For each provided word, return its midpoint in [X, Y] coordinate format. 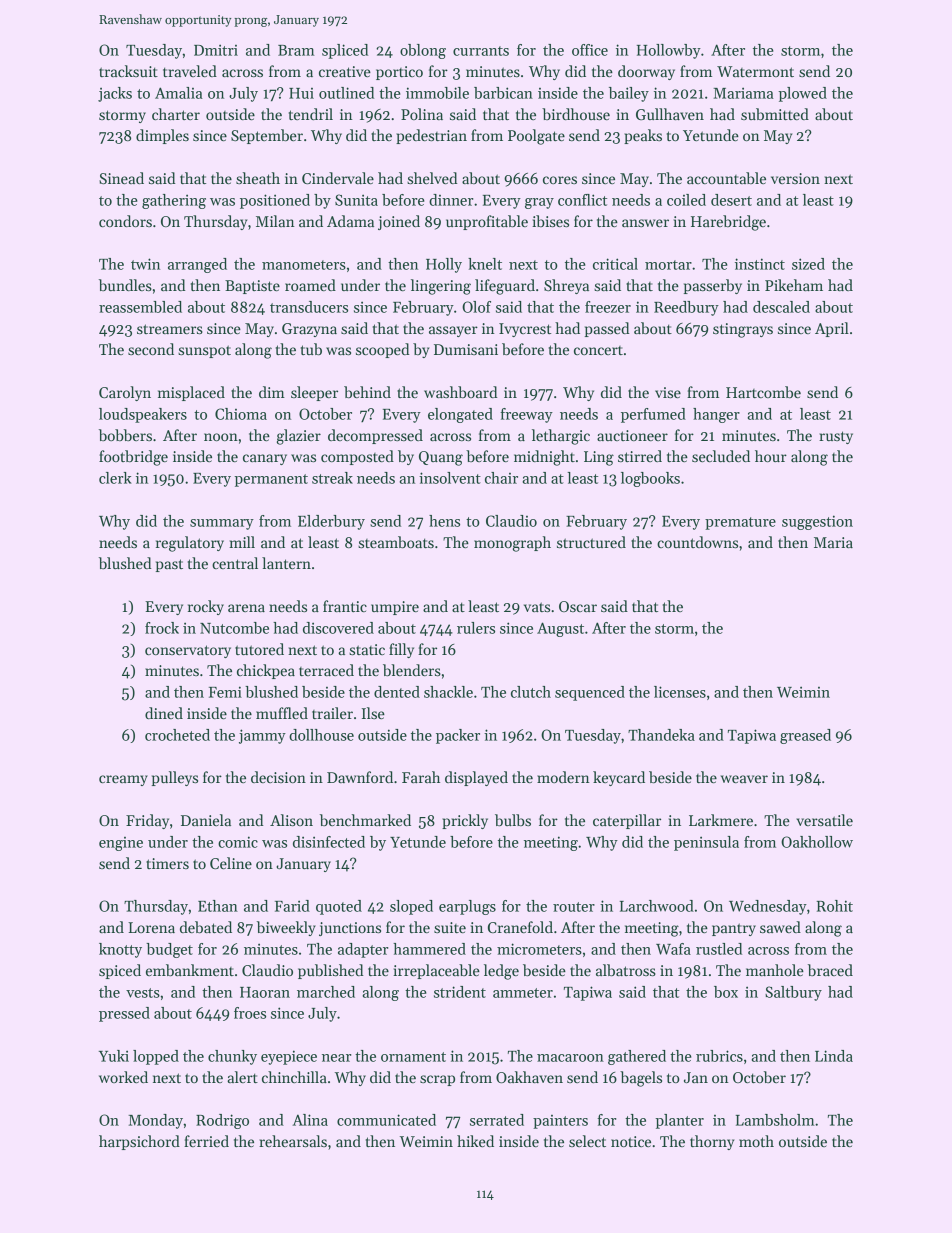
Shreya [566, 286]
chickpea [266, 671]
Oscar [578, 606]
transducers [309, 307]
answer [645, 223]
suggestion [817, 522]
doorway [646, 72]
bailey [629, 94]
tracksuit [128, 71]
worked [123, 1077]
